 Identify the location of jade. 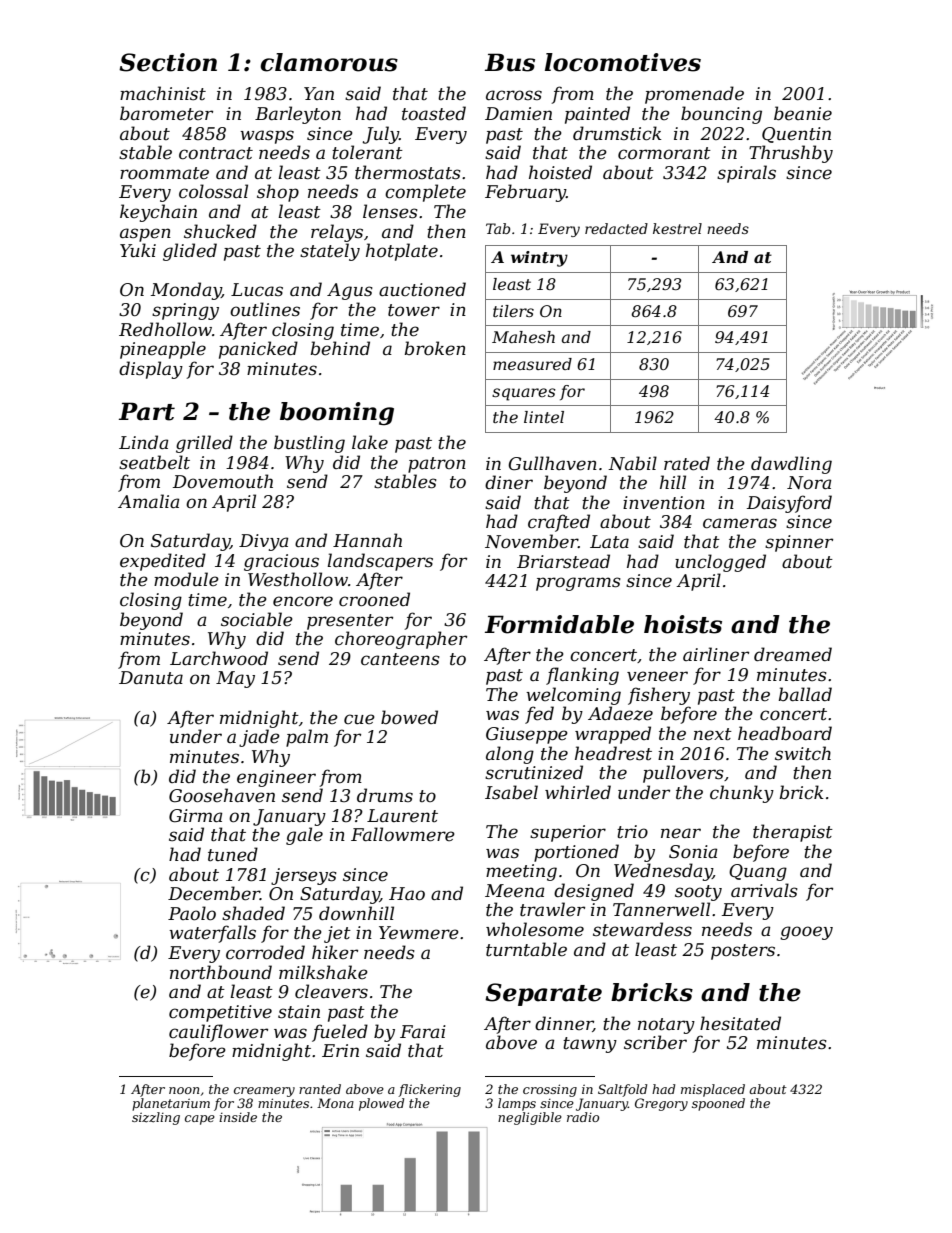
(259, 738).
